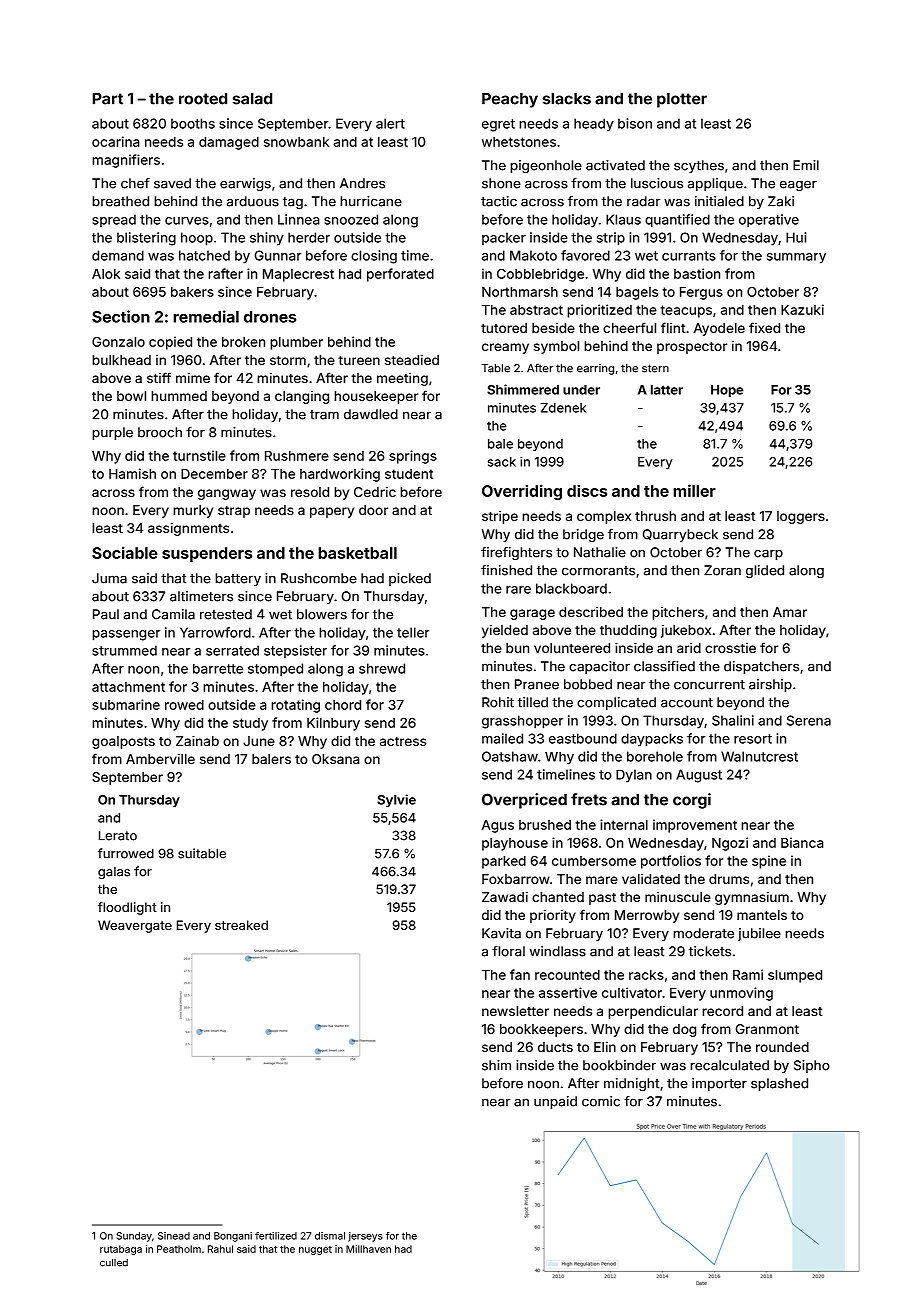 This screenshot has width=924, height=1308. I want to click on study, so click(250, 724).
